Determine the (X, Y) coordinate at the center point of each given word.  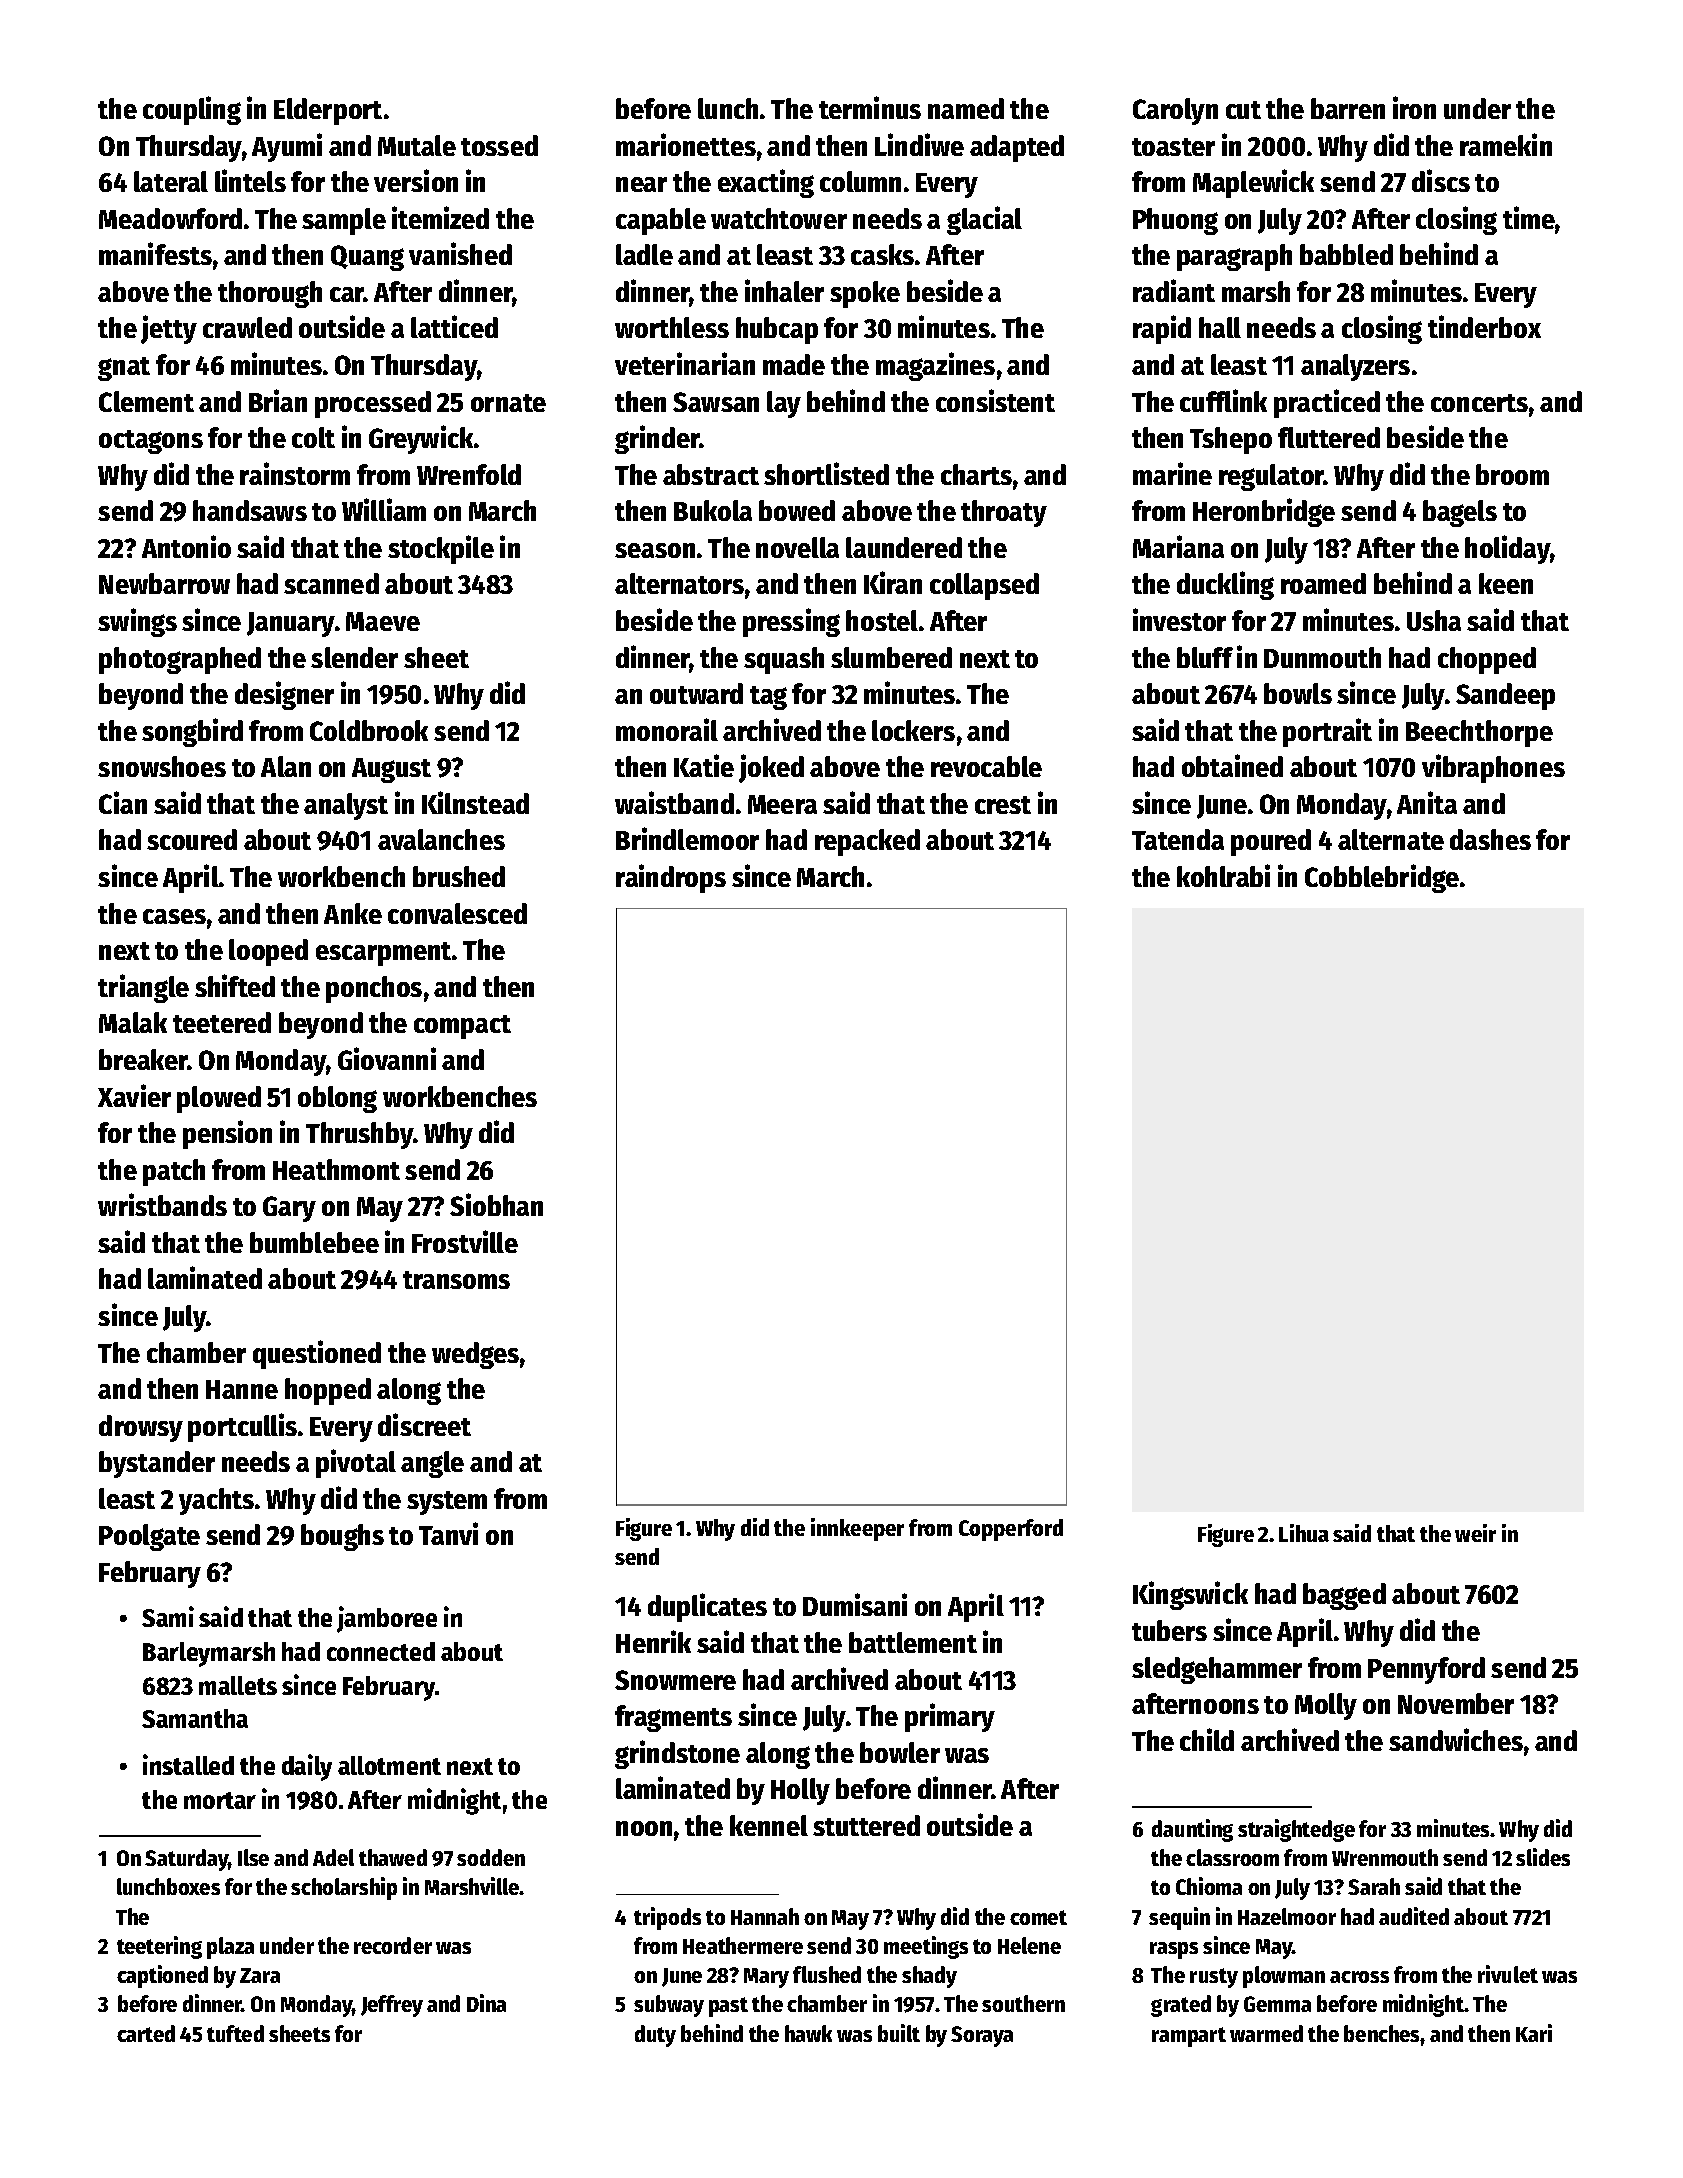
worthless (672, 327)
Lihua (1304, 1533)
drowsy (141, 1428)
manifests (155, 253)
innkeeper (857, 1529)
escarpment (383, 954)
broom (1512, 474)
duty (655, 2036)
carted (146, 2033)
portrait (1327, 732)
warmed (1266, 2033)
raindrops (671, 878)
